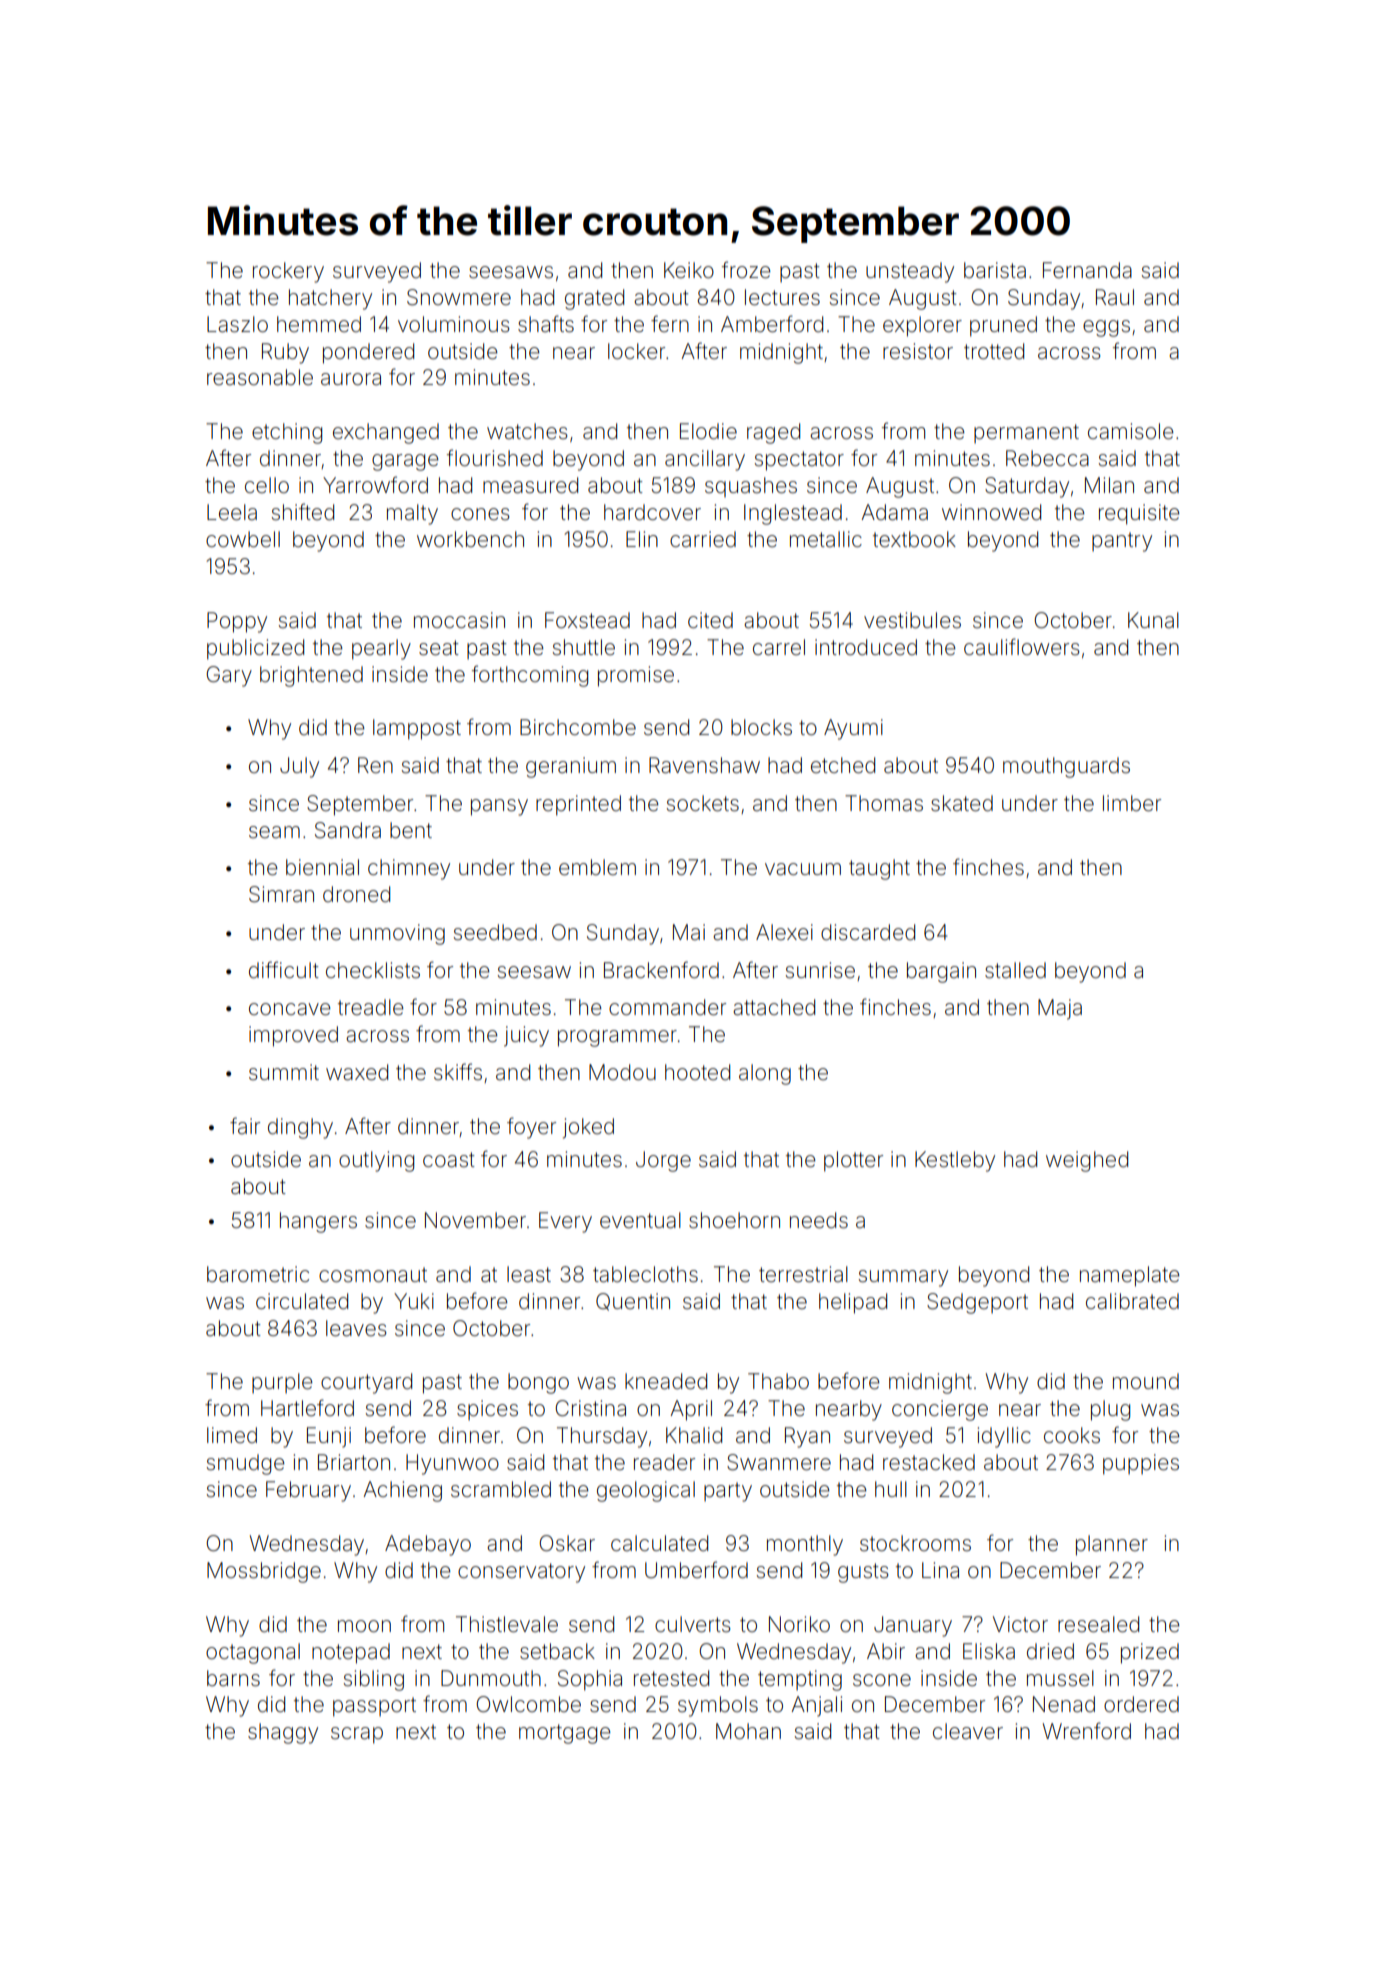 The image size is (1386, 1969). What do you see at coordinates (237, 324) in the screenshot?
I see `Laszlo` at bounding box center [237, 324].
